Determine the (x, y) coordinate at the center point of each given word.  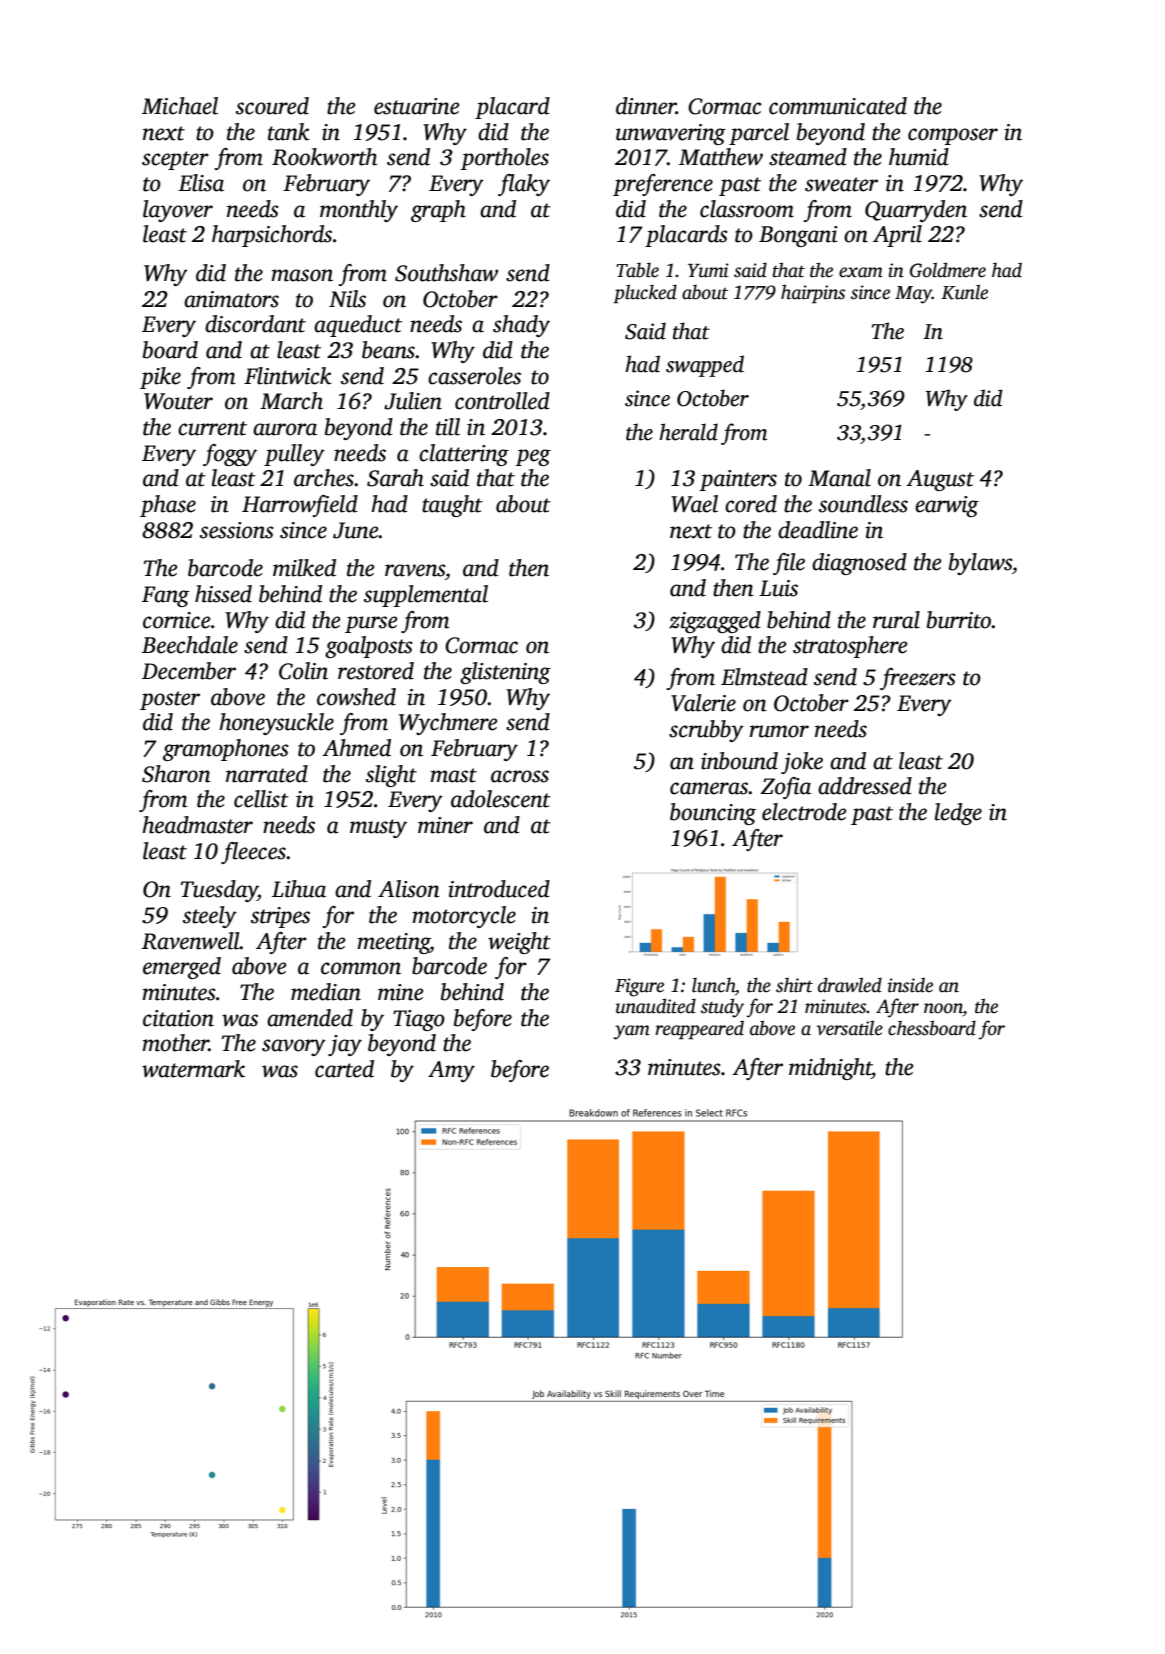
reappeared (699, 1030)
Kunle (964, 292)
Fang (165, 596)
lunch (713, 985)
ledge (958, 814)
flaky (524, 185)
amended (310, 1018)
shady (521, 326)
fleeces (253, 853)
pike (160, 378)
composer (953, 136)
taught (452, 506)
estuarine (416, 106)
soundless (863, 504)
